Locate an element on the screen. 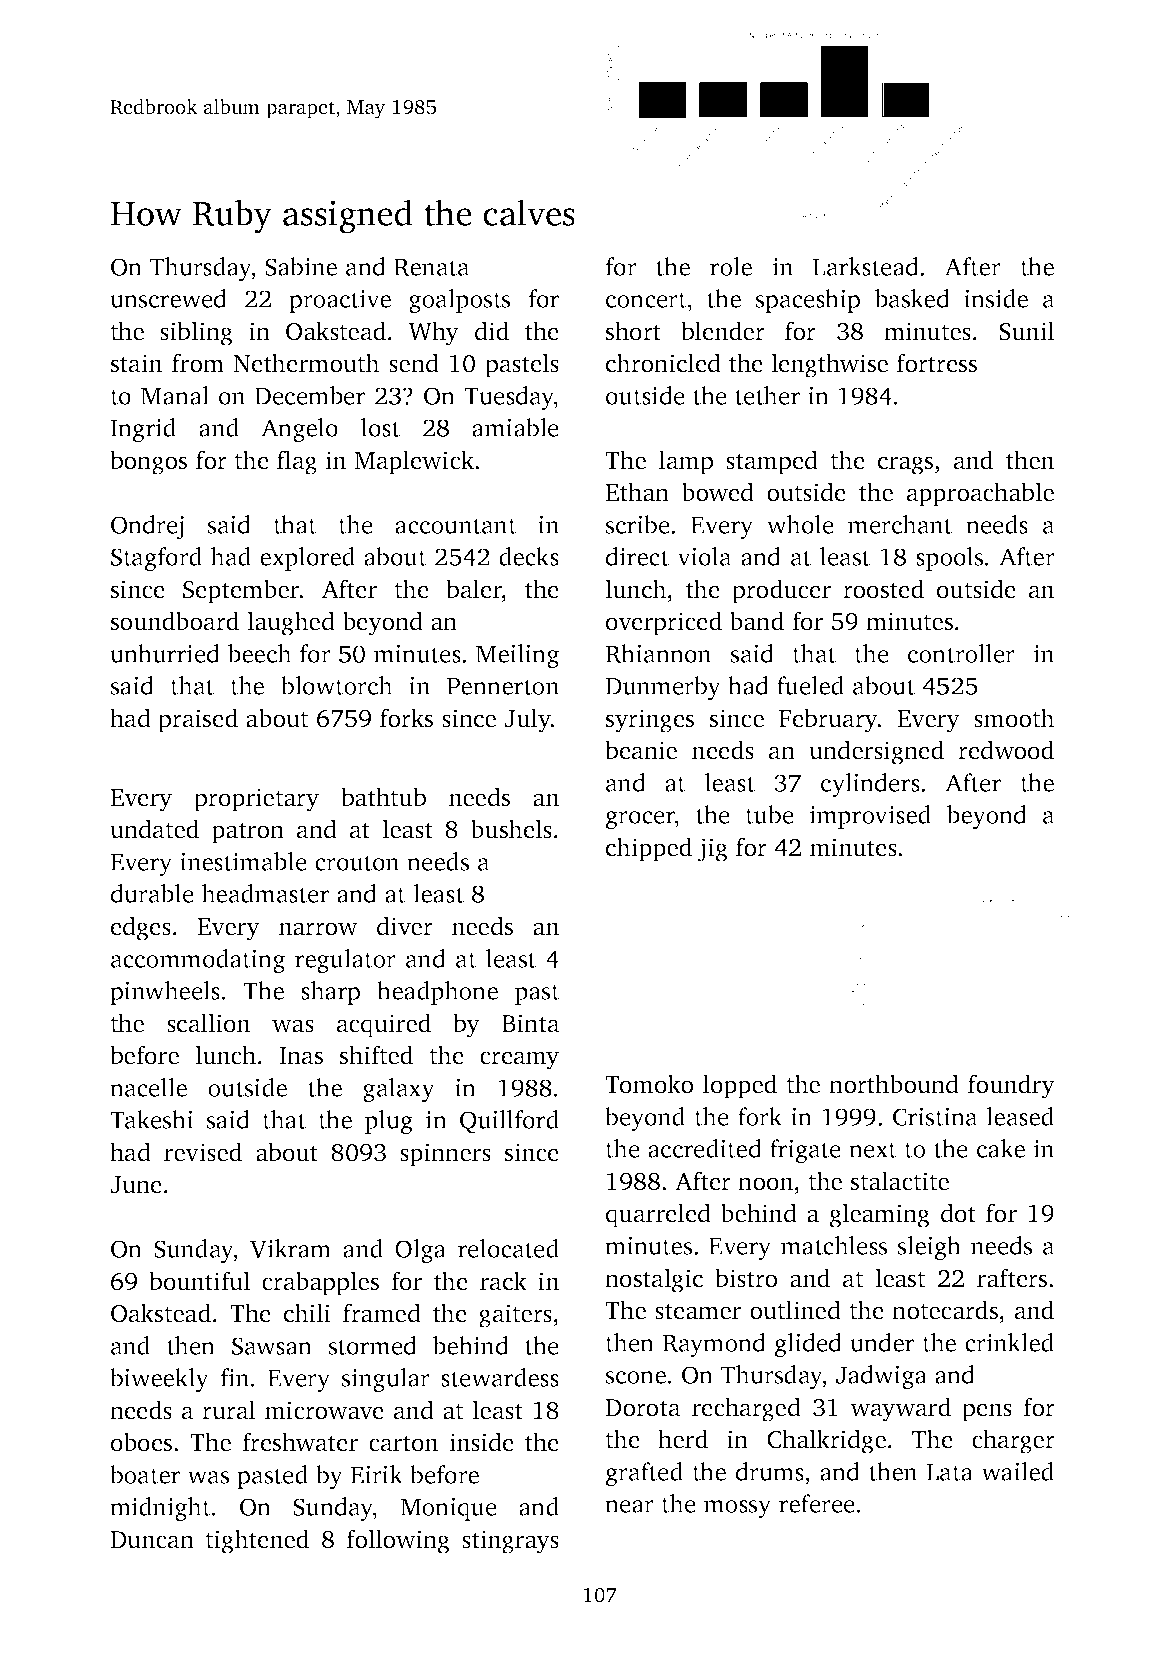 The height and width of the screenshot is (1654, 1165). grafted is located at coordinates (644, 1474).
